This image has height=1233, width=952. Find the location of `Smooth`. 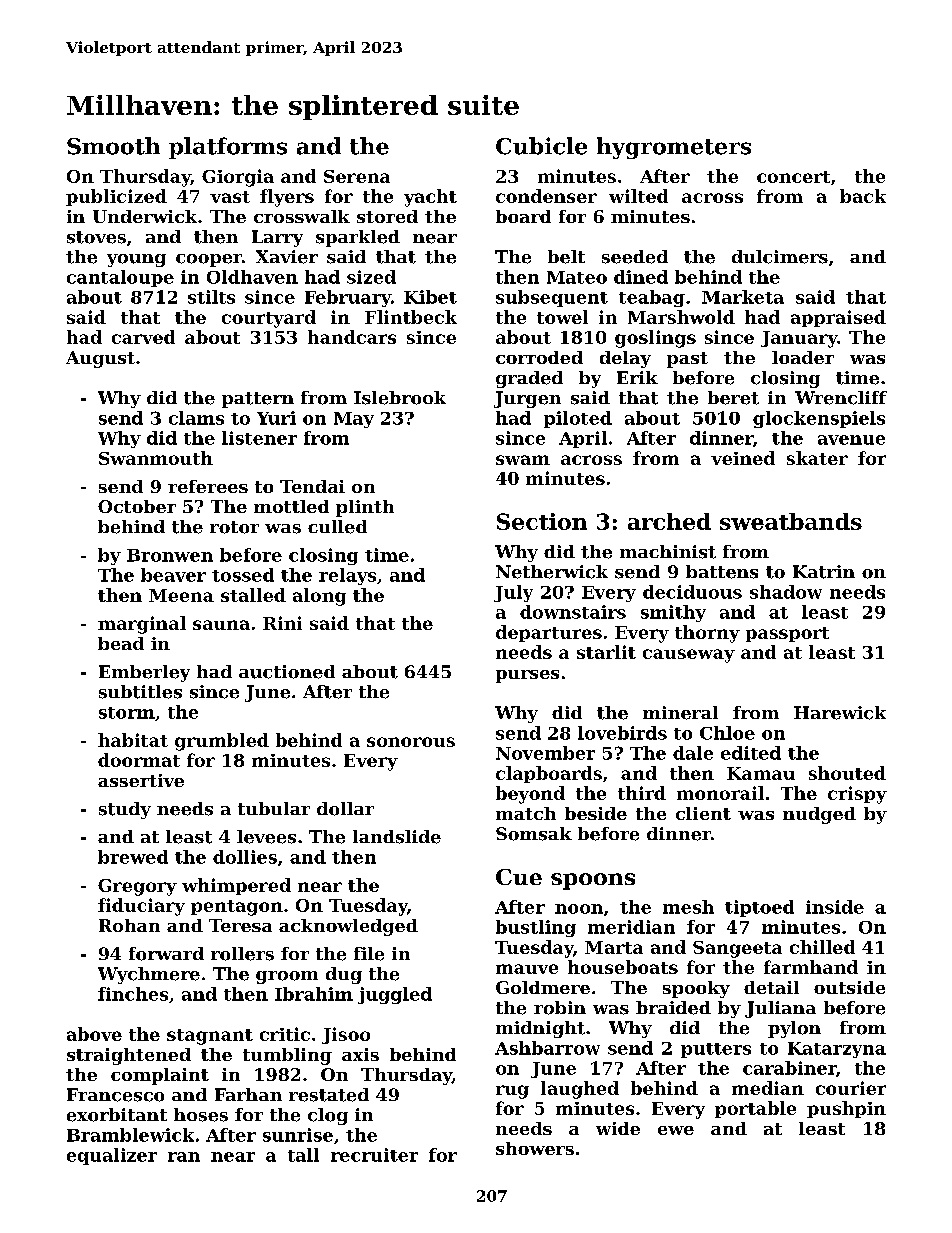

Smooth is located at coordinates (113, 146).
